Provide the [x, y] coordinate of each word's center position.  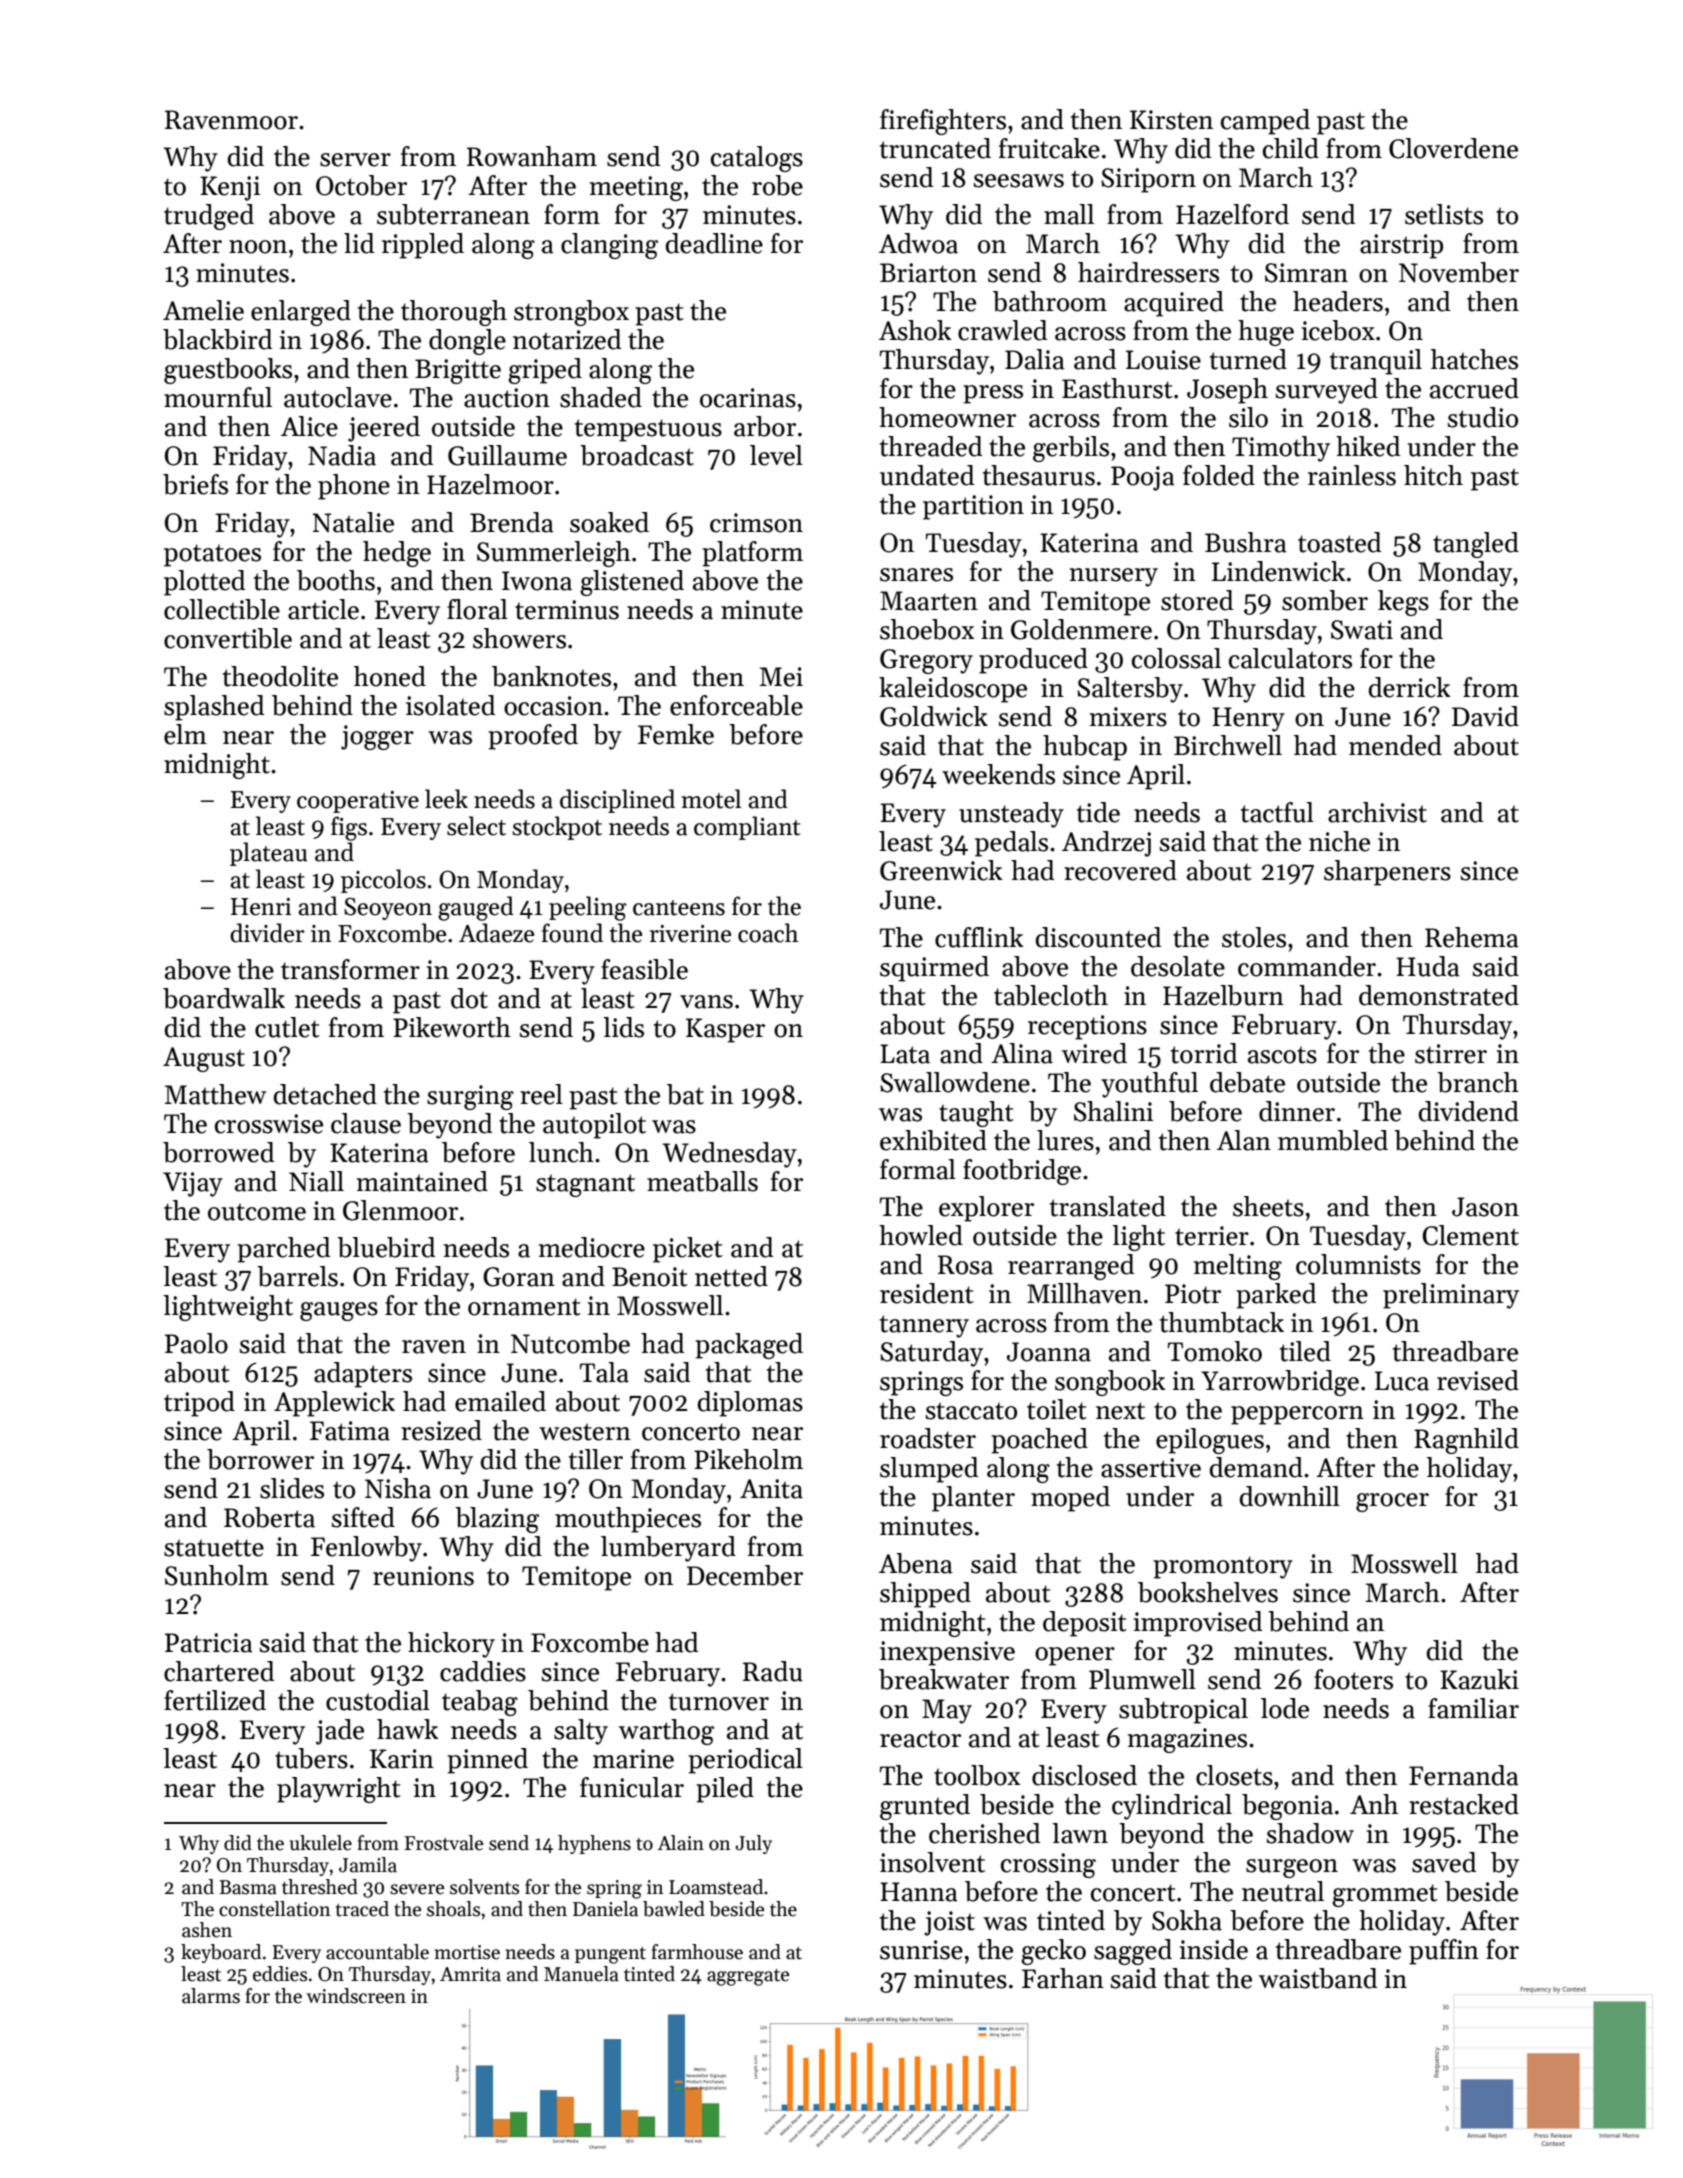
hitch [1433, 475]
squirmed [934, 969]
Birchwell [1228, 745]
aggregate [748, 1977]
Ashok [915, 330]
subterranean [453, 214]
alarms [211, 1996]
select [476, 826]
